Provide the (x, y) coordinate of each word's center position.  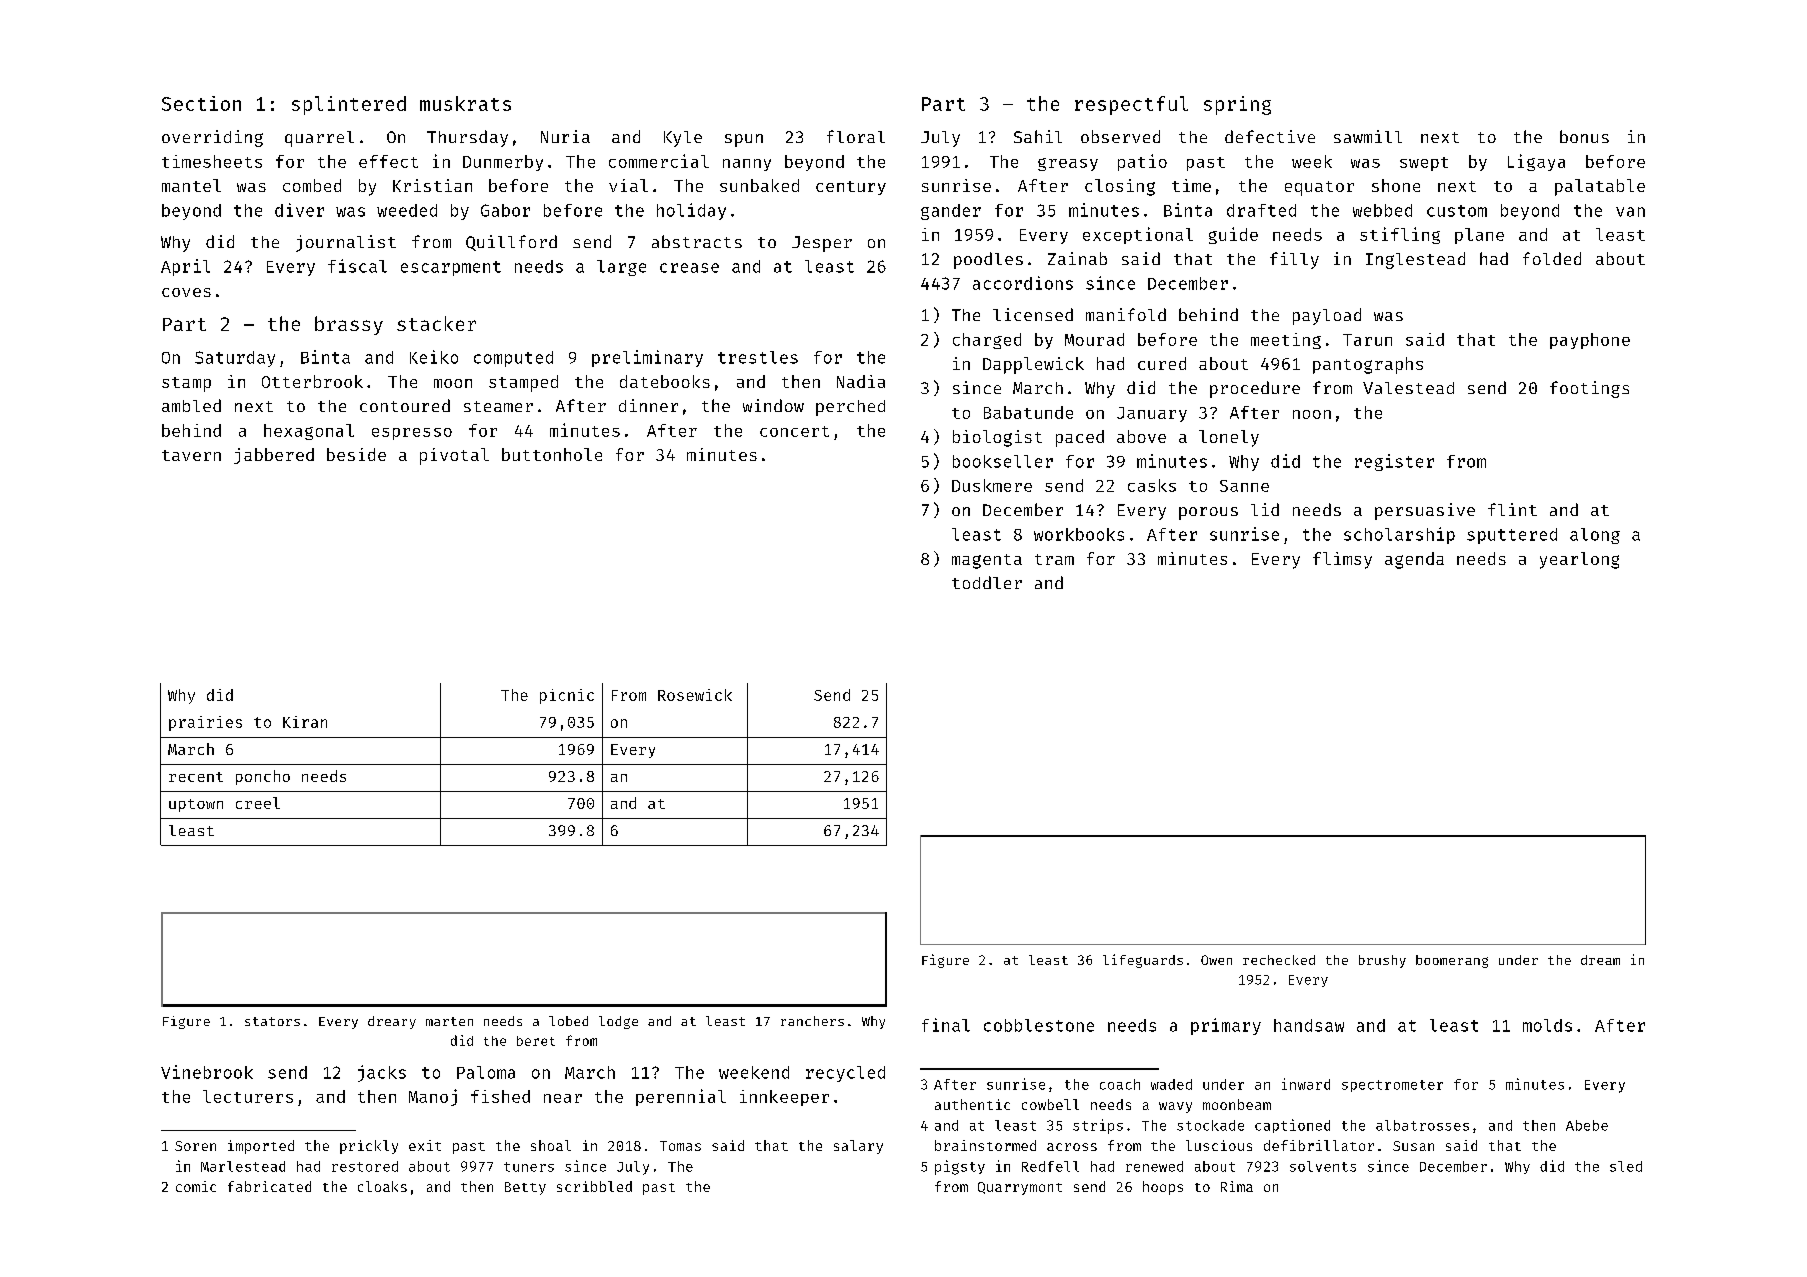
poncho (263, 777)
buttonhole (552, 454)
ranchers (812, 1021)
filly (1294, 260)
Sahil (1038, 136)
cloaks (382, 1186)
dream (1600, 960)
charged (987, 341)
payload (1327, 316)
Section (201, 103)
